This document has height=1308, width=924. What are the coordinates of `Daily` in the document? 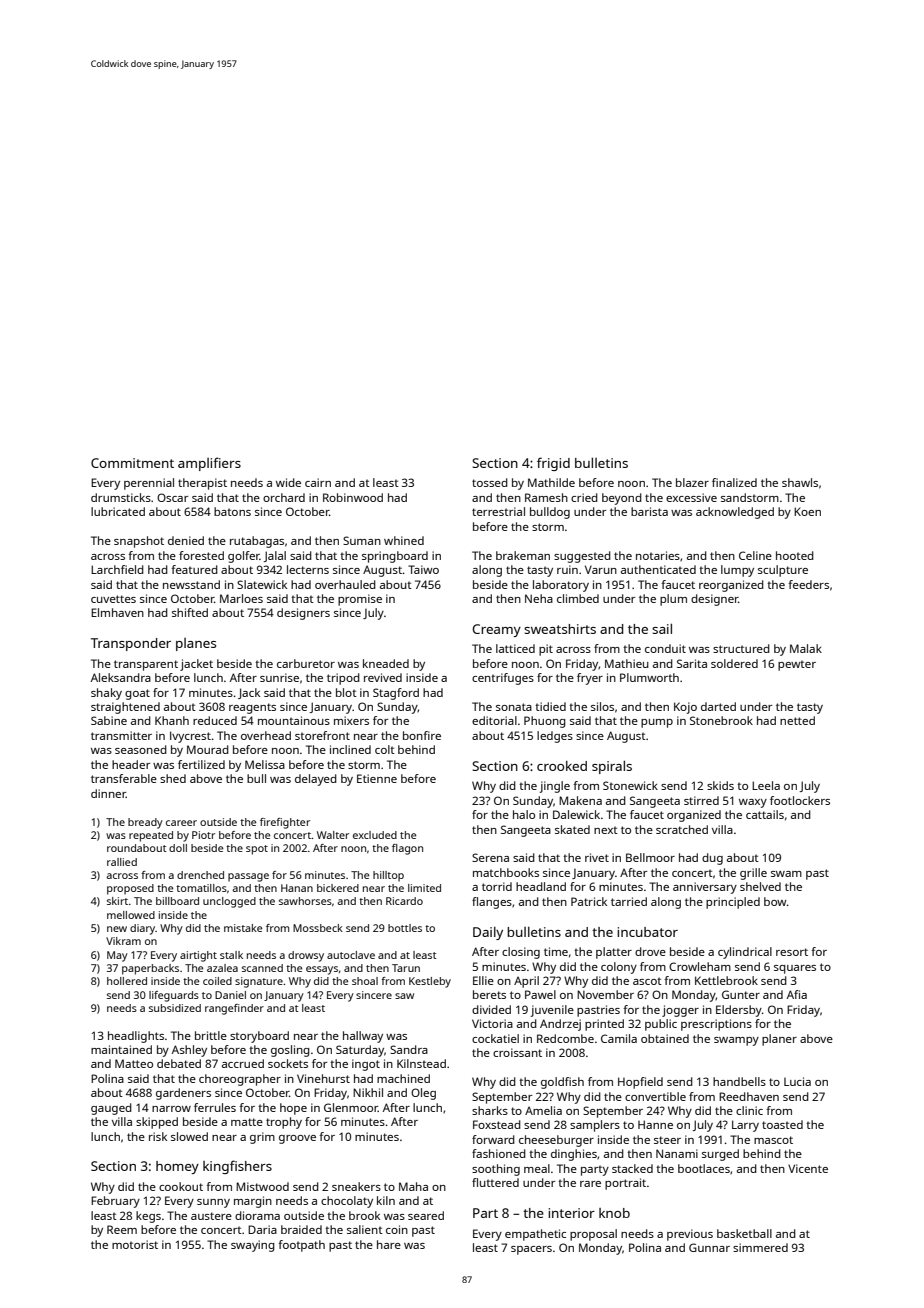 It's located at (488, 933).
